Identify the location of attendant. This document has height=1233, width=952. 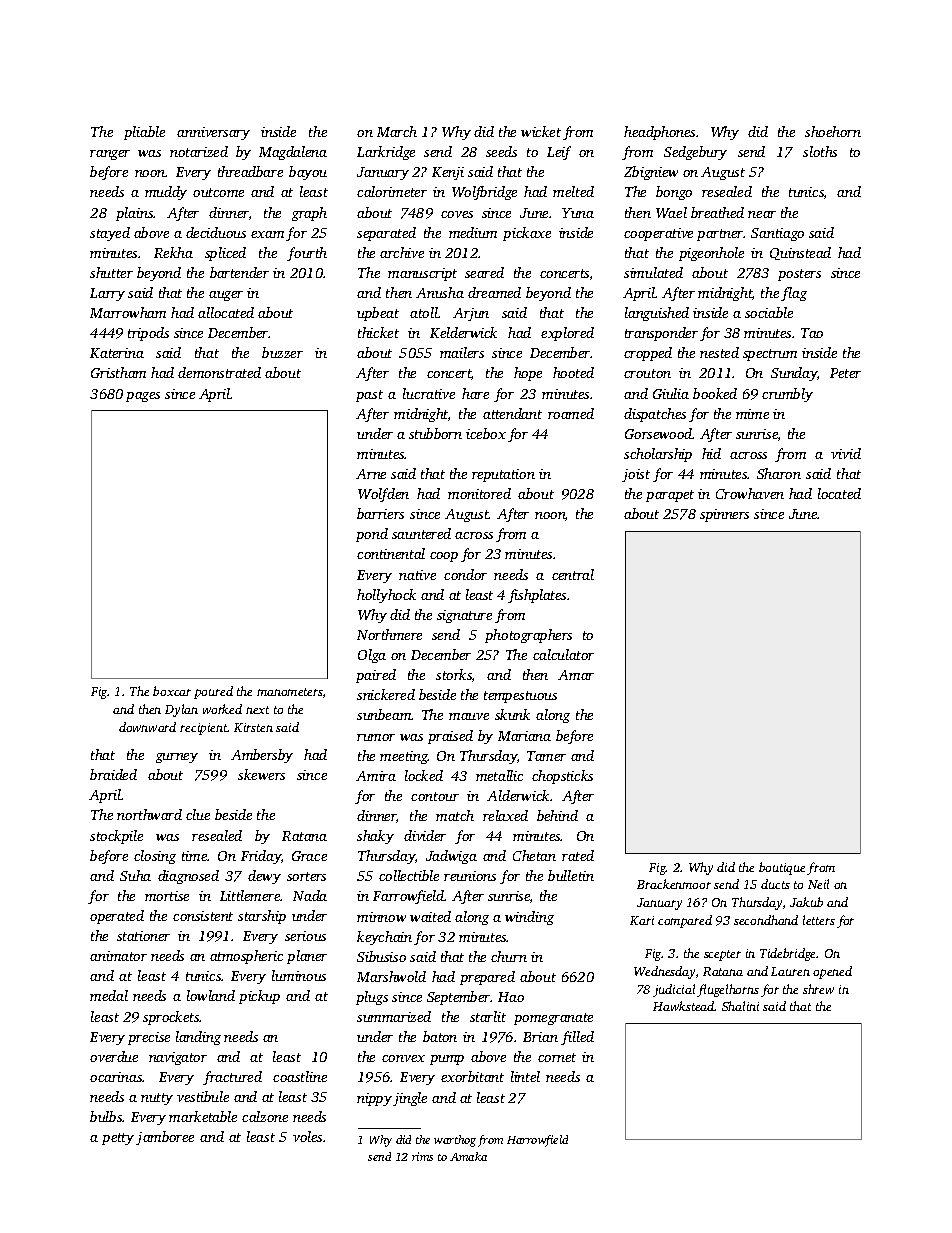
(512, 413).
